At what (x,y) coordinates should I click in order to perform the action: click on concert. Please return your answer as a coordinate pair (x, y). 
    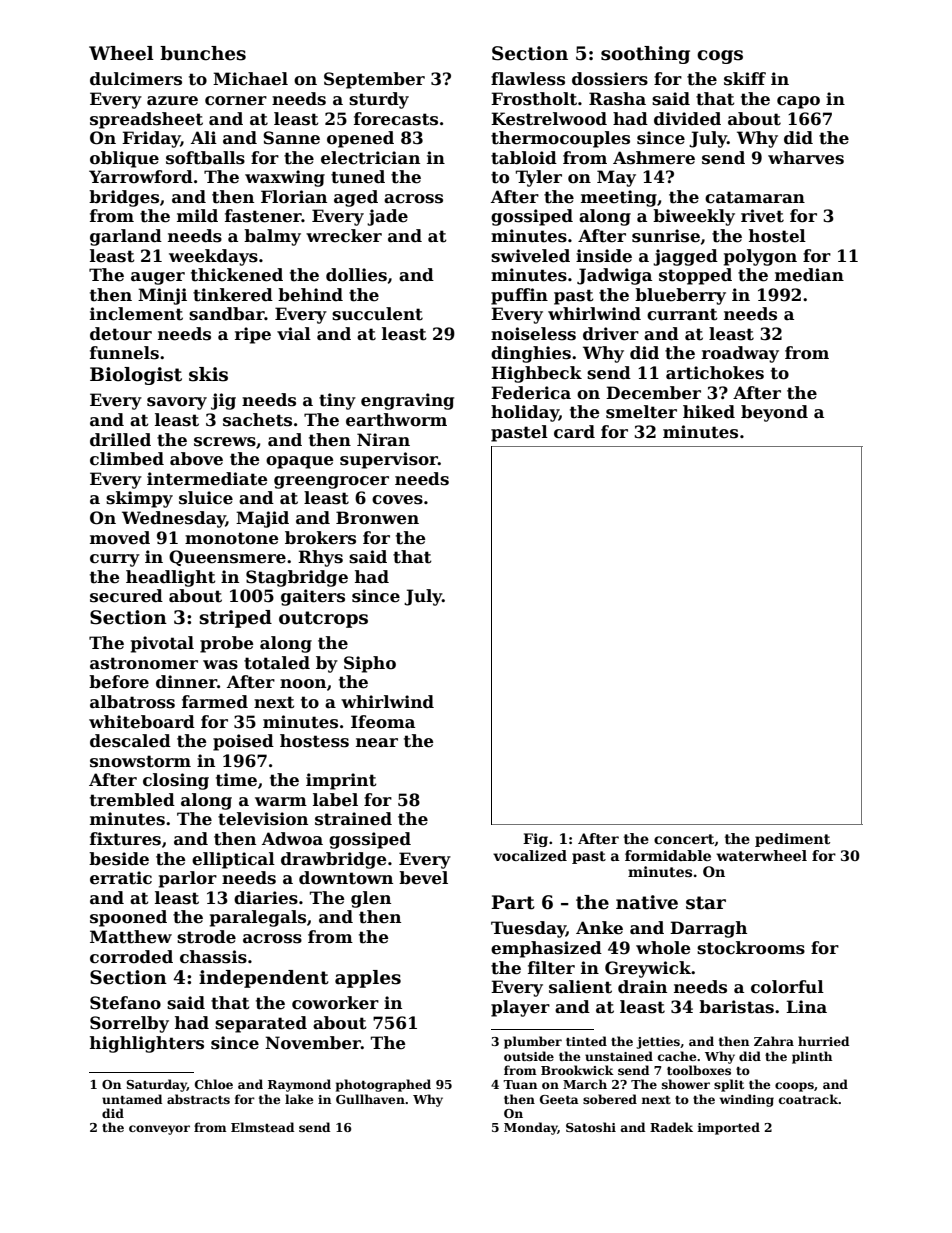
    Looking at the image, I should click on (684, 840).
